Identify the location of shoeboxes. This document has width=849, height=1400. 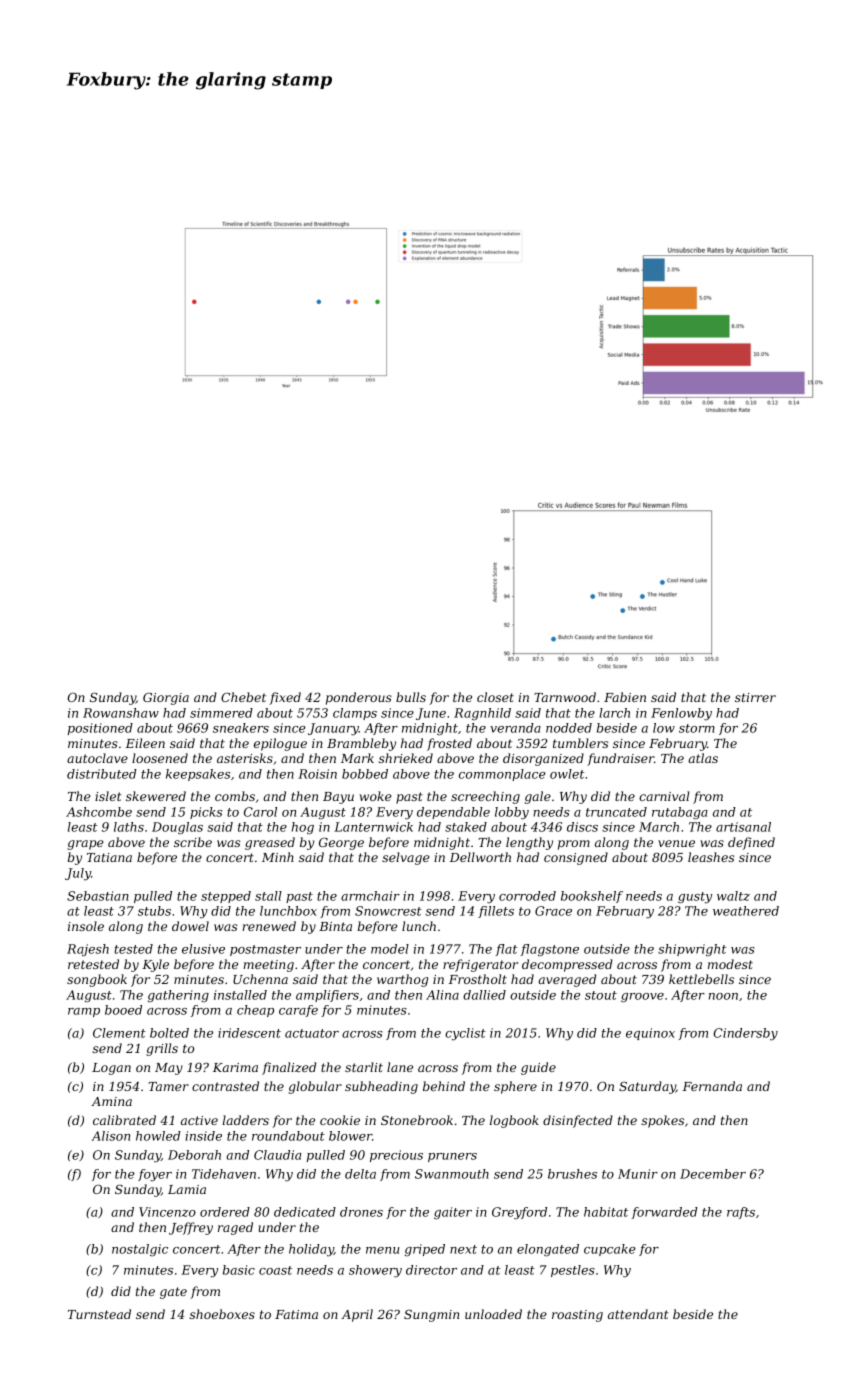
(222, 1314).
